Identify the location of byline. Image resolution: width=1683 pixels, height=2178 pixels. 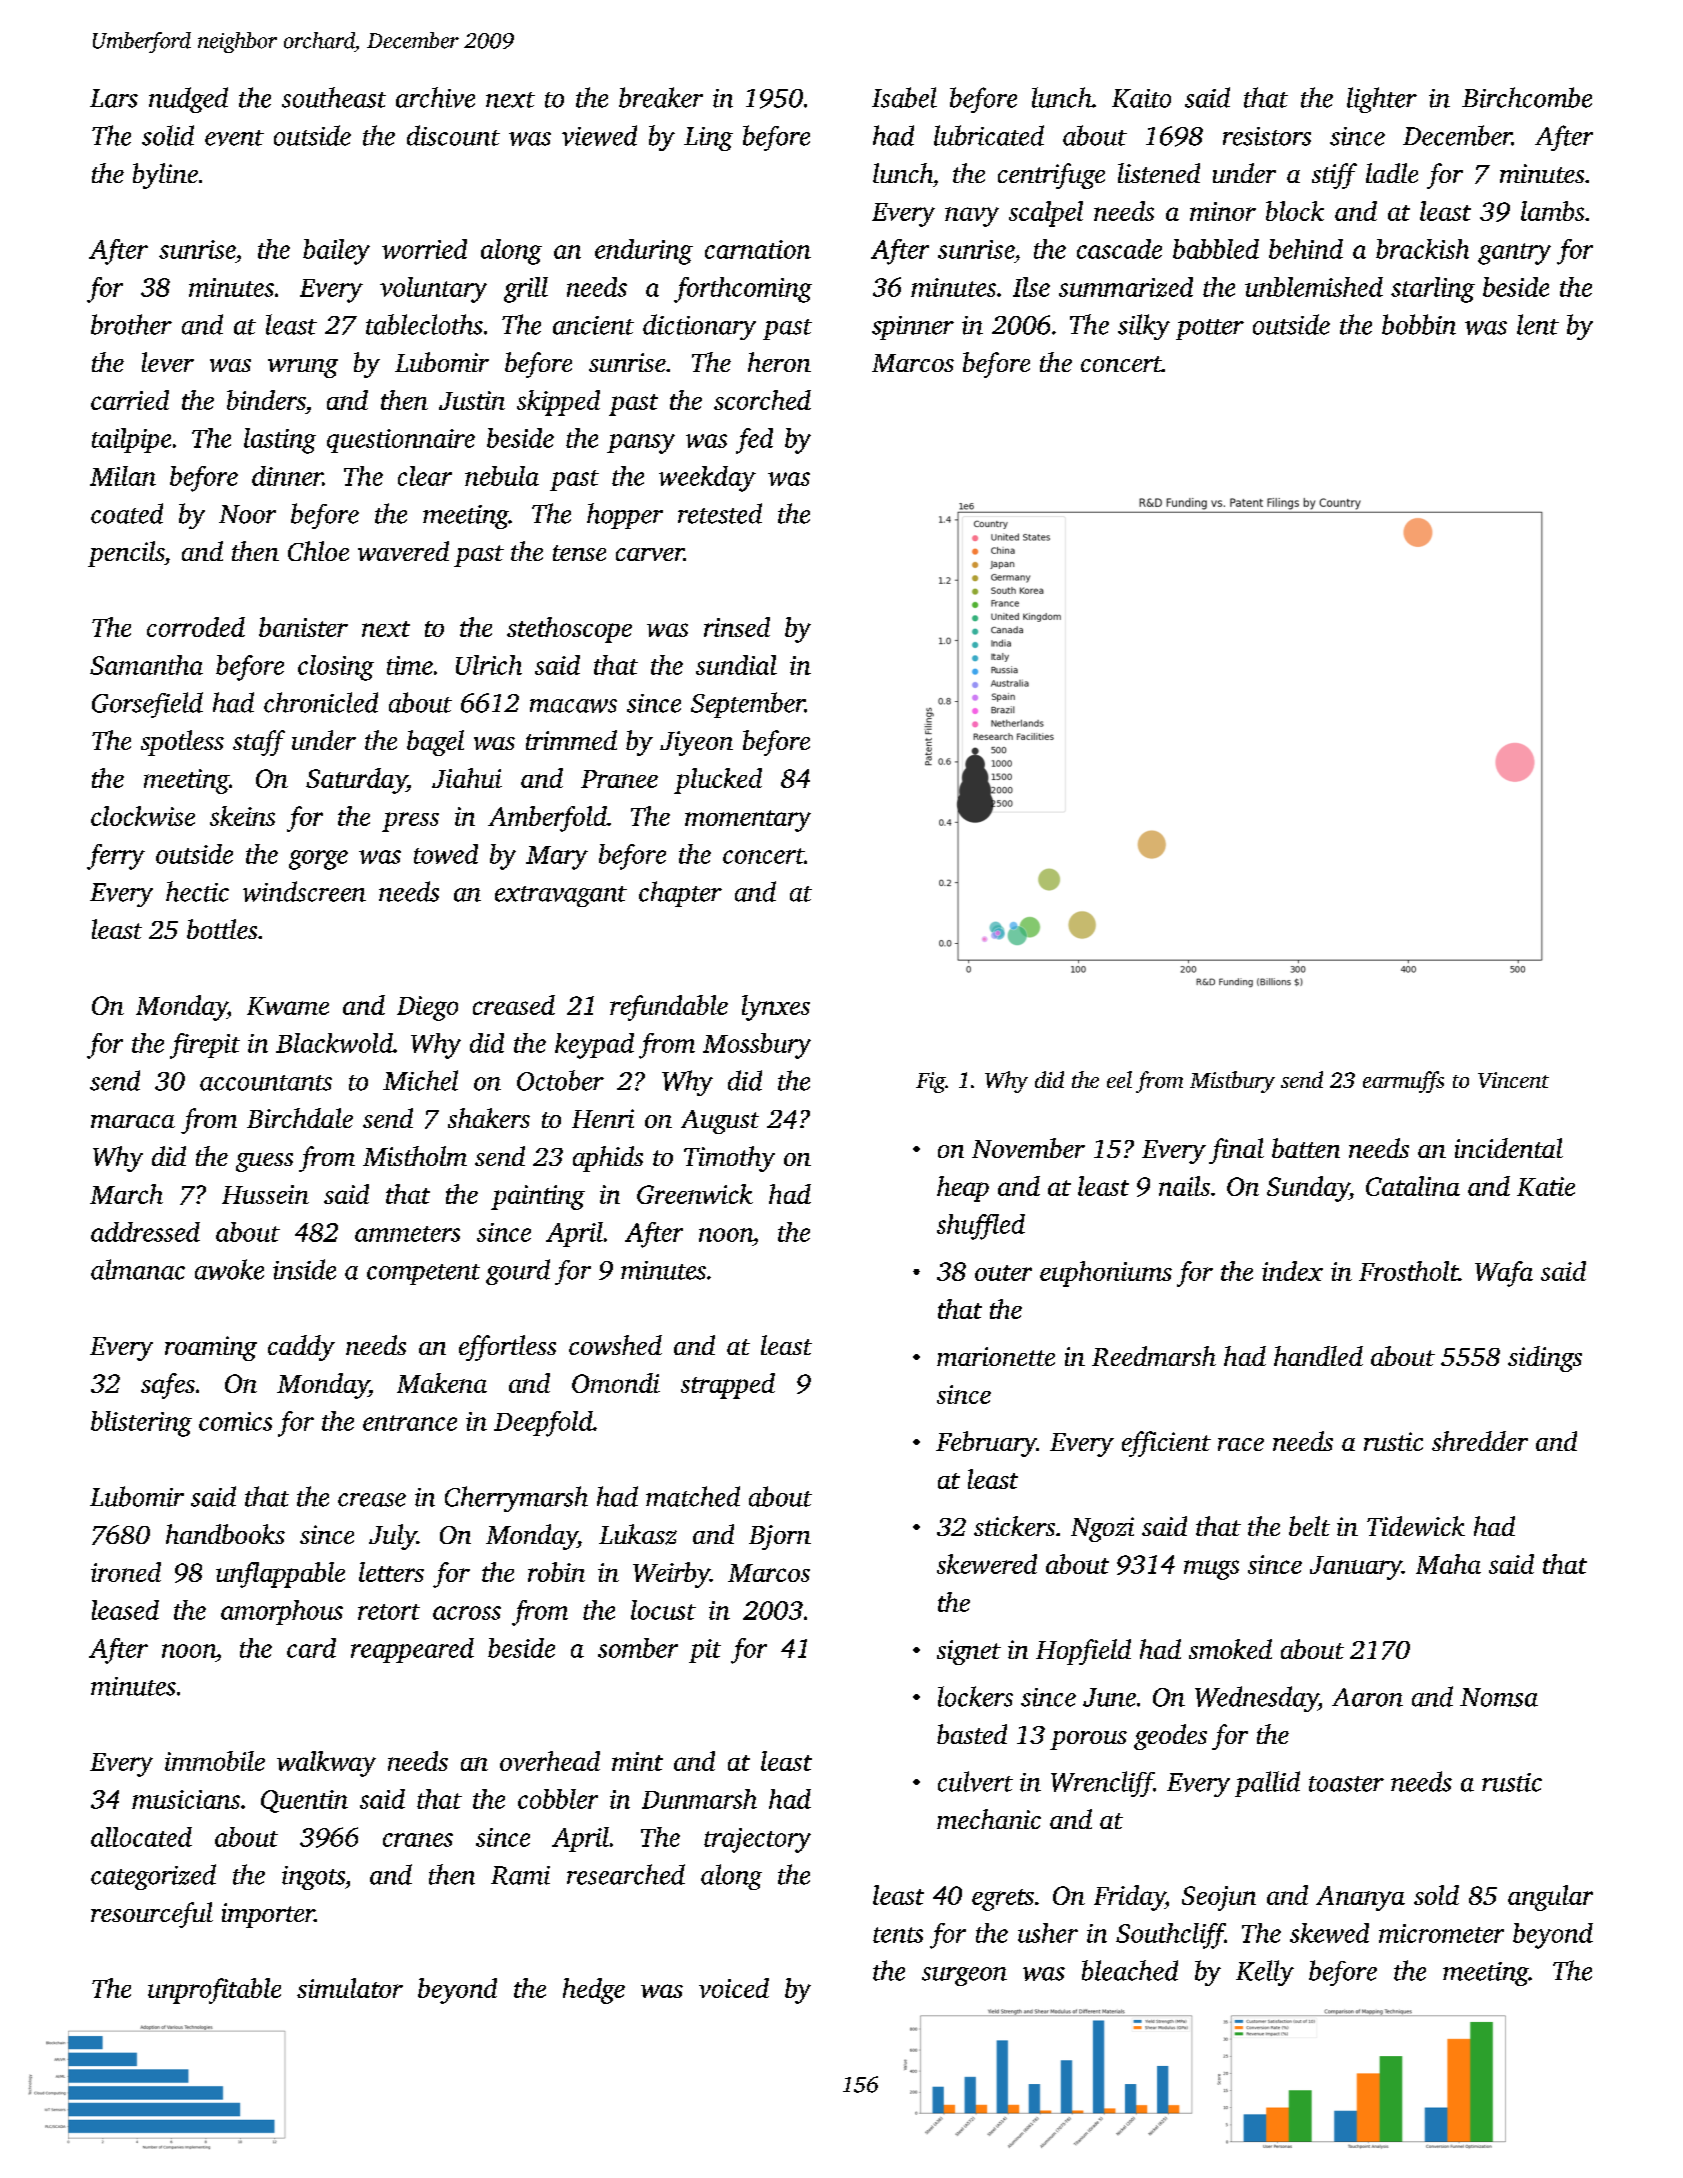
(165, 176).
